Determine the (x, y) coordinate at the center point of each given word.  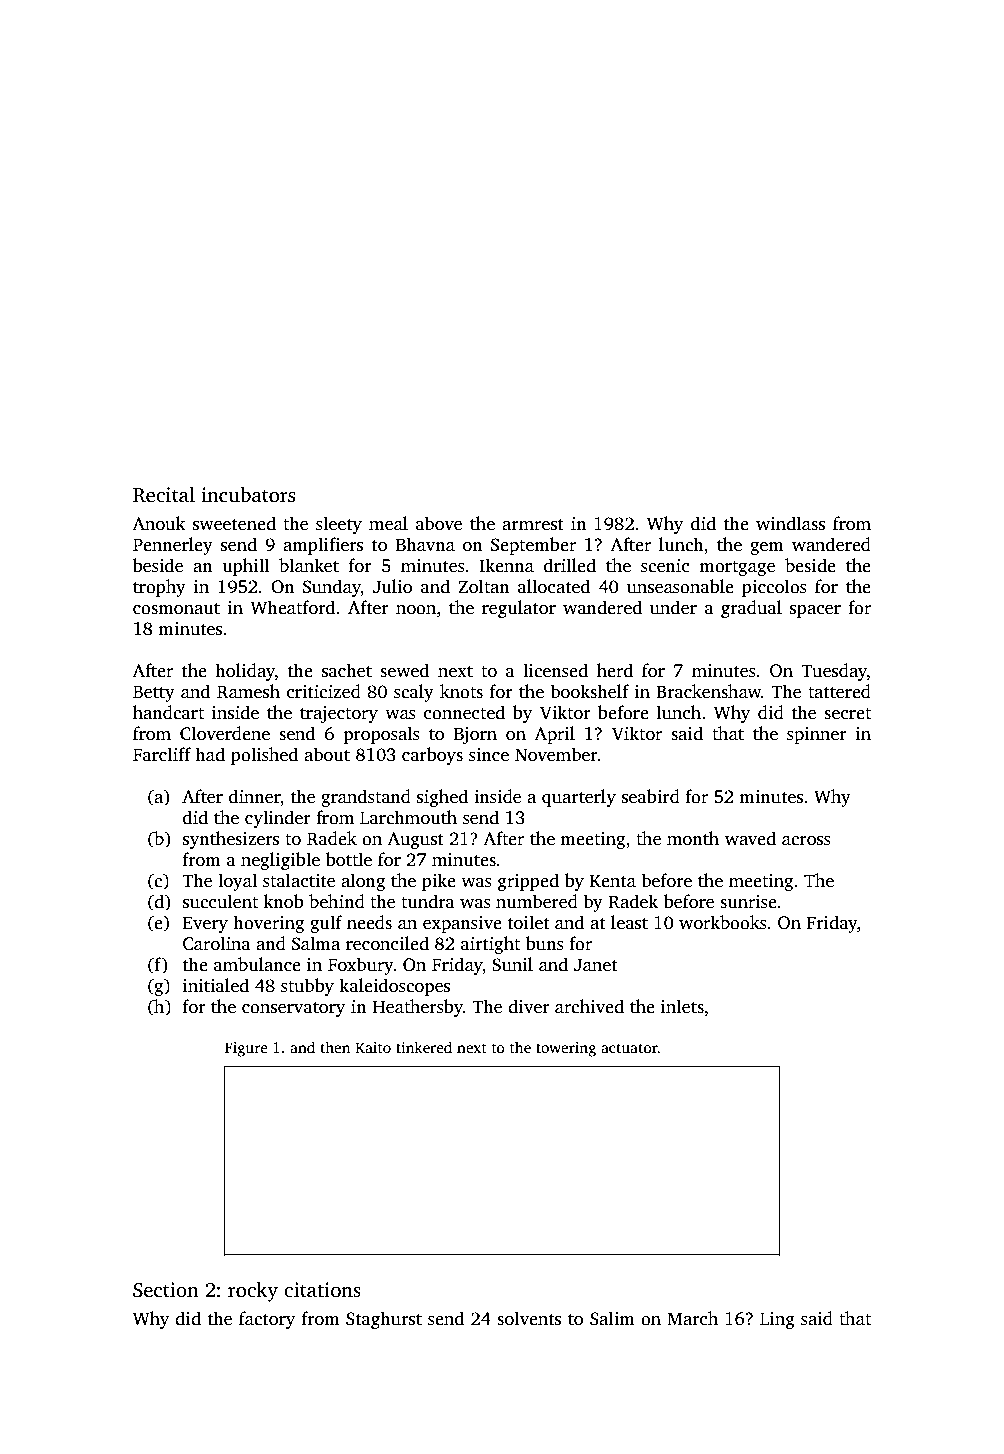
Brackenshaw (708, 691)
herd (615, 670)
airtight (490, 945)
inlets (682, 1006)
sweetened (234, 523)
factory (267, 1320)
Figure (246, 1049)
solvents (529, 1318)
